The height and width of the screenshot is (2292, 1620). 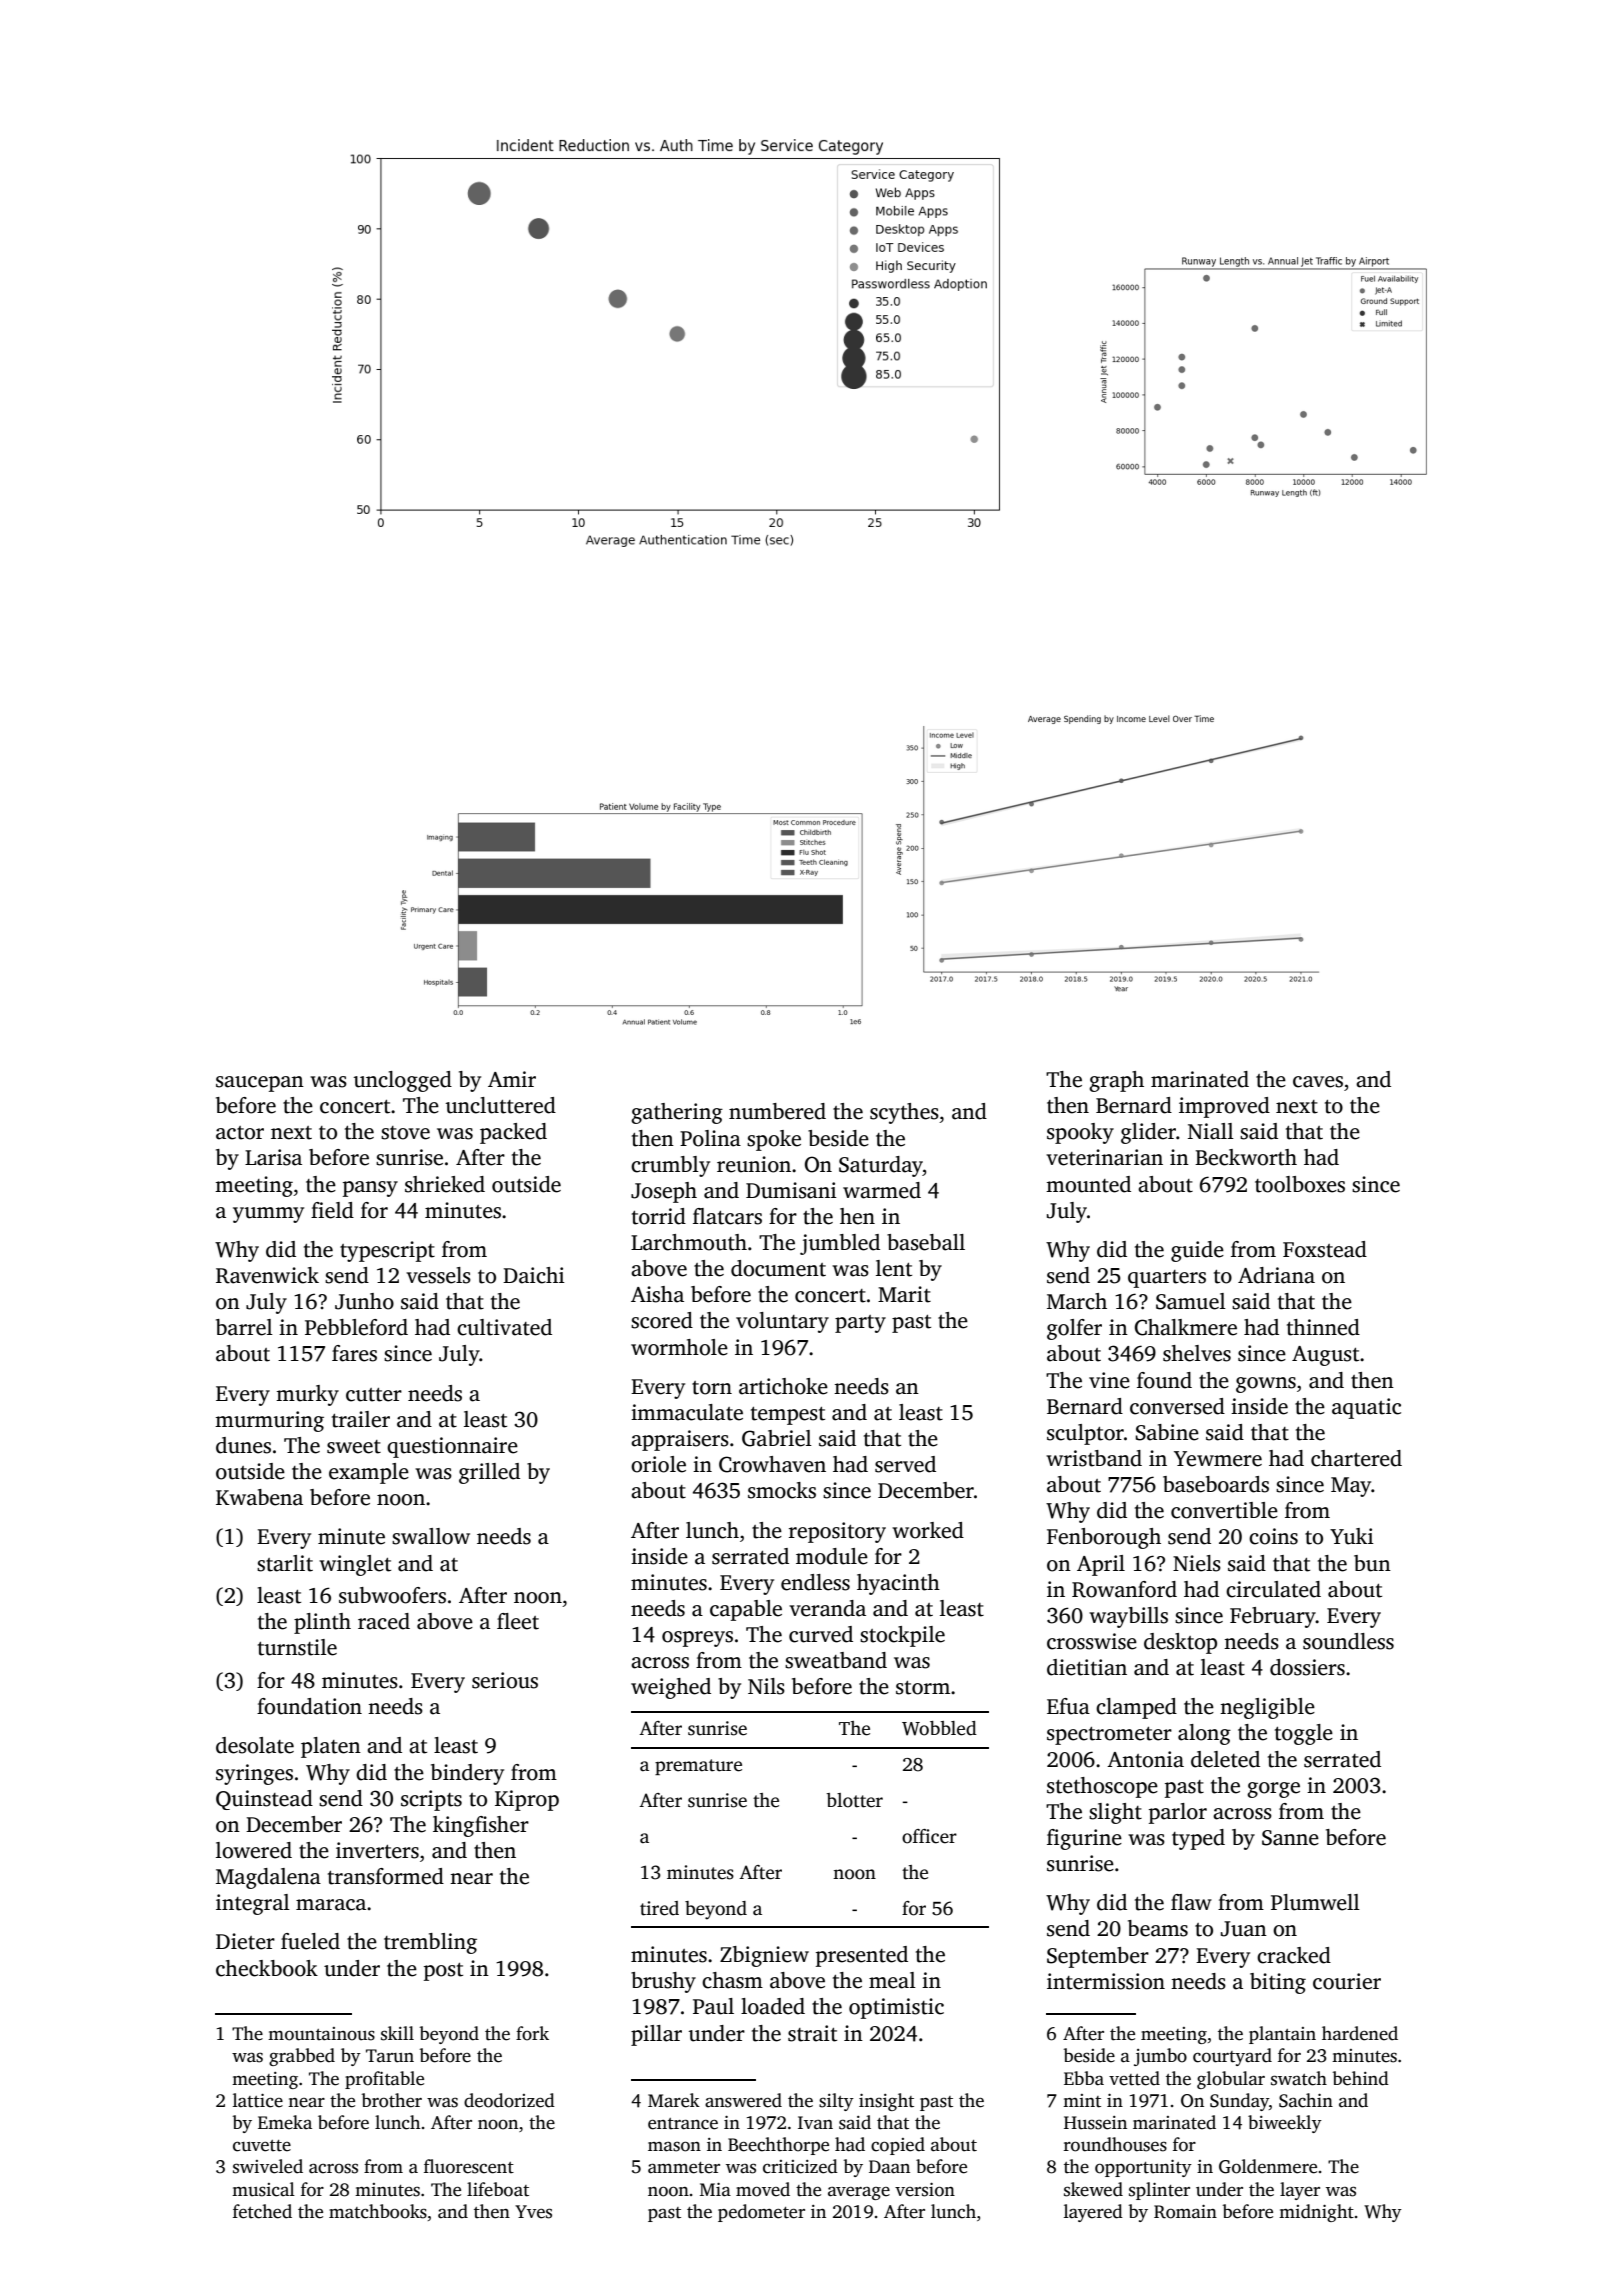 What do you see at coordinates (1197, 1251) in the screenshot?
I see `guide` at bounding box center [1197, 1251].
